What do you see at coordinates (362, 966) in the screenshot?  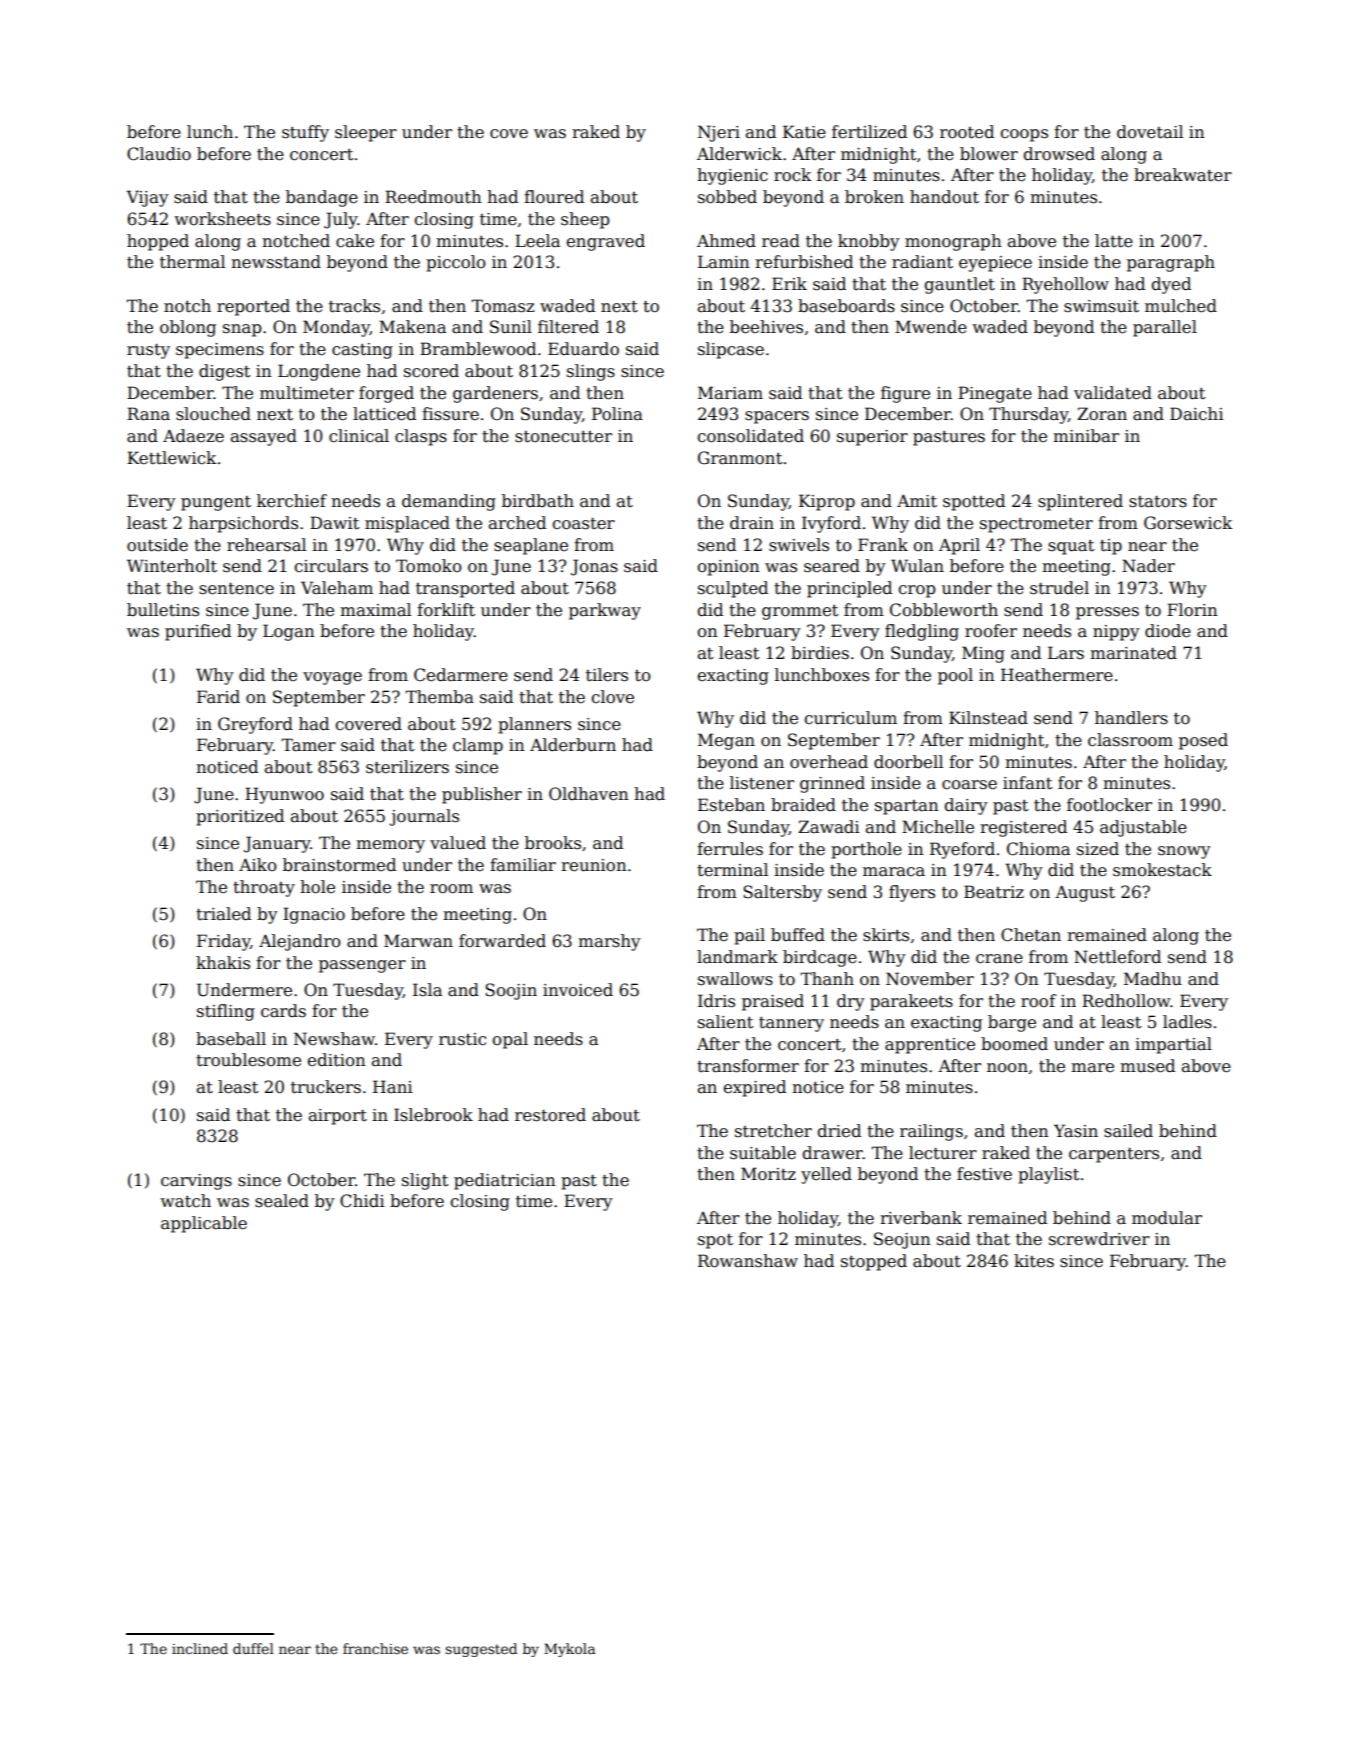 I see `passenger` at bounding box center [362, 966].
